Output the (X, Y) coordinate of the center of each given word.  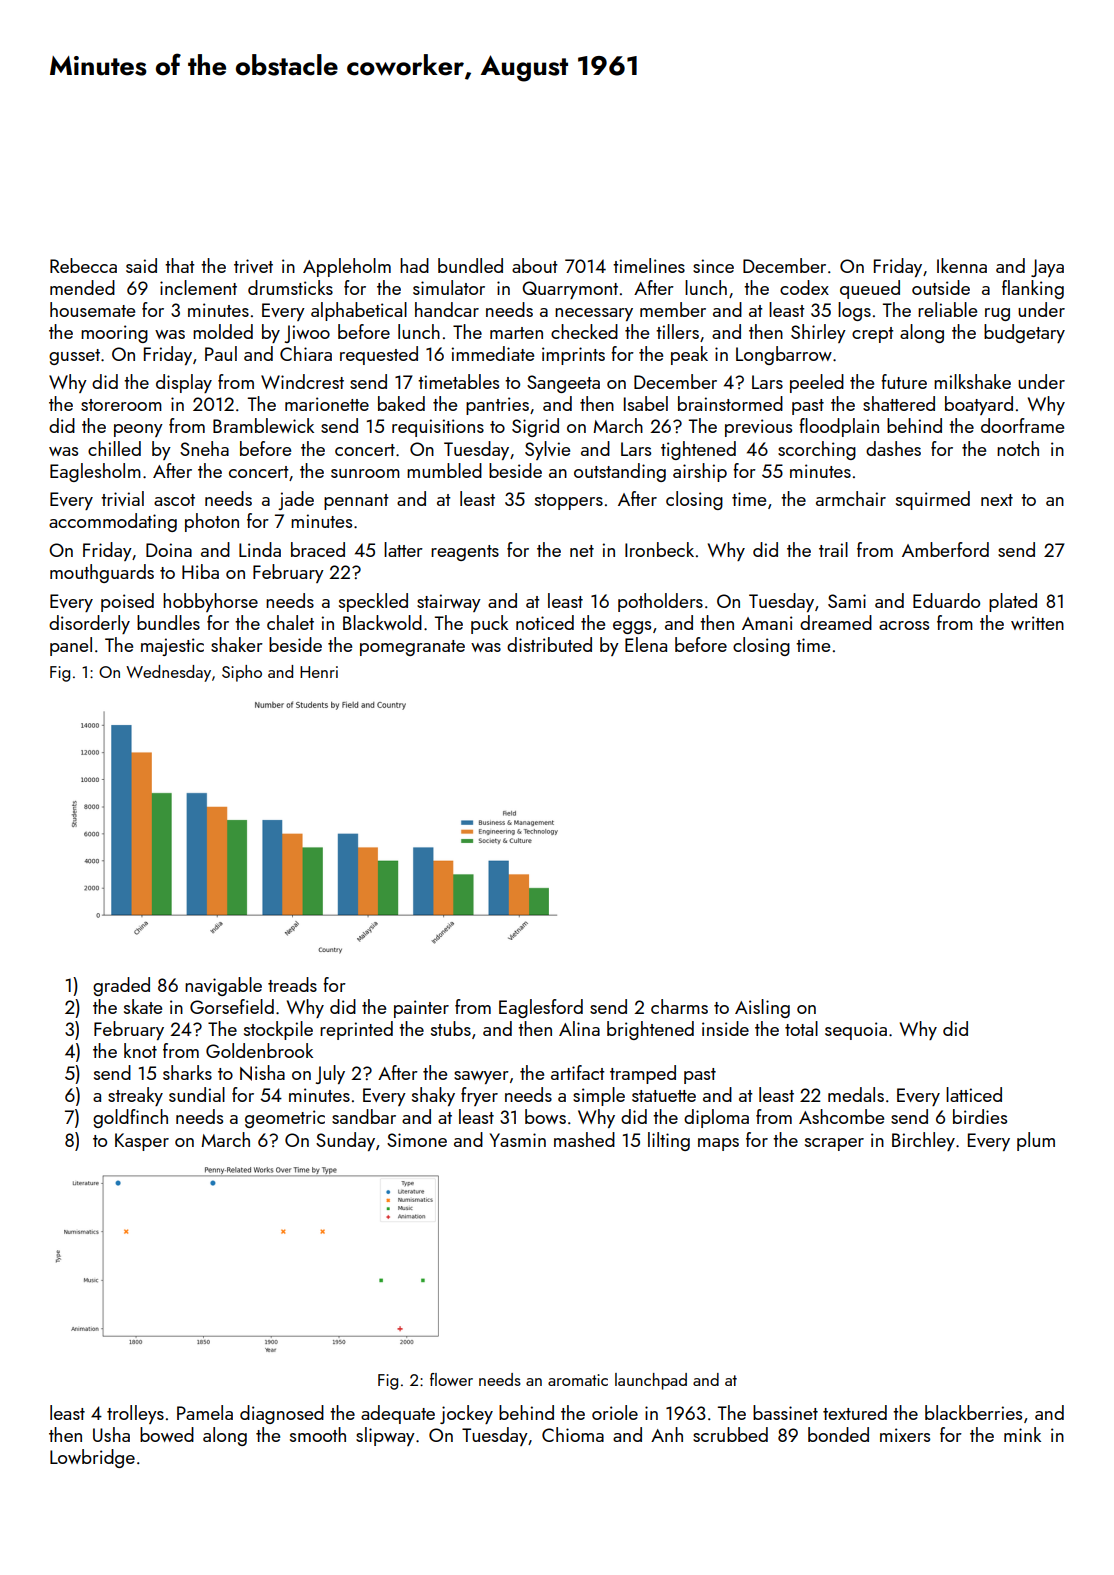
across (904, 625)
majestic (172, 647)
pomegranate (412, 648)
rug (997, 314)
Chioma (573, 1434)
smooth (318, 1434)
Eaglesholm (95, 472)
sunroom (365, 473)
